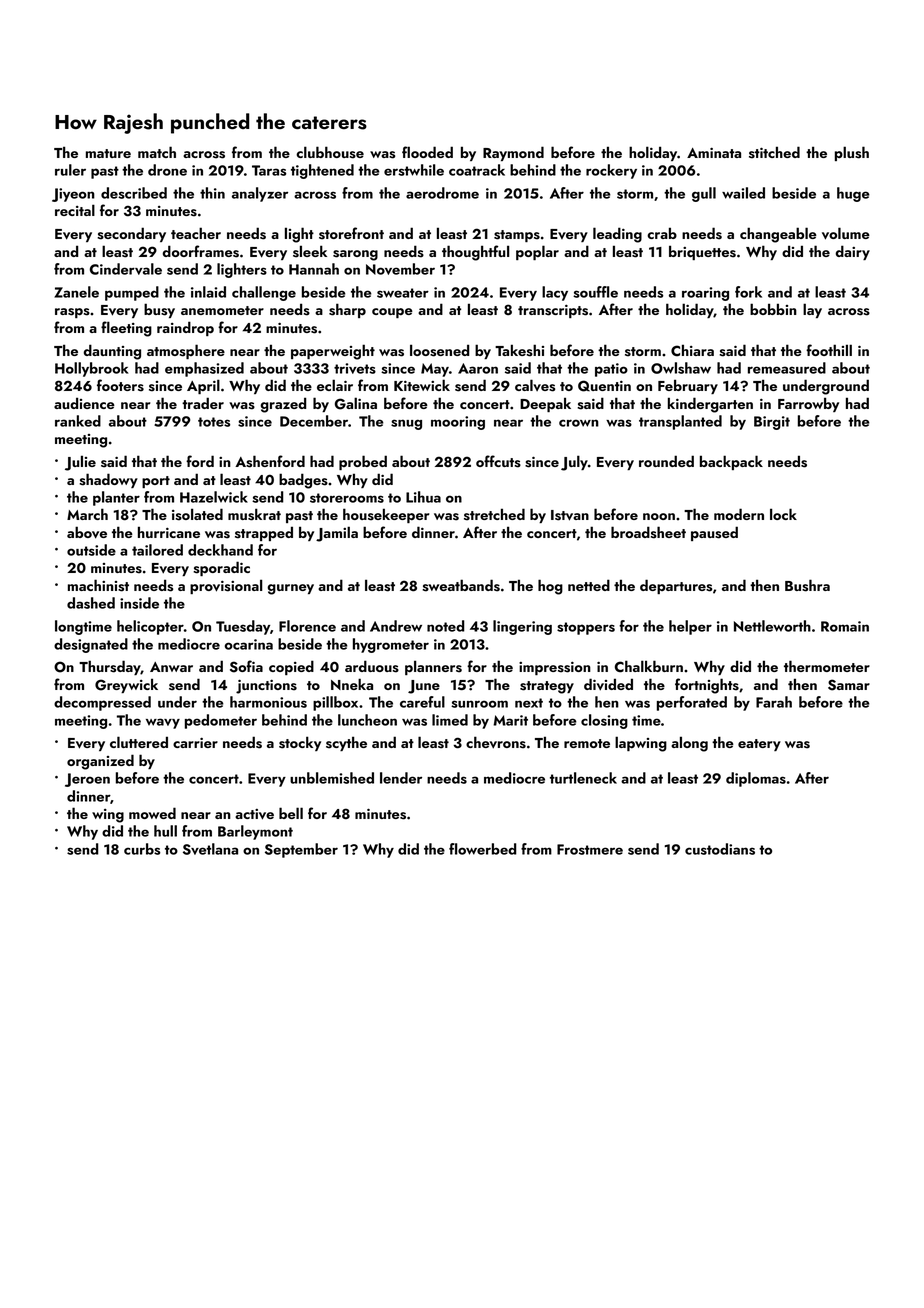 The width and height of the document is (924, 1308). Describe the element at coordinates (676, 586) in the document. I see `departures` at that location.
